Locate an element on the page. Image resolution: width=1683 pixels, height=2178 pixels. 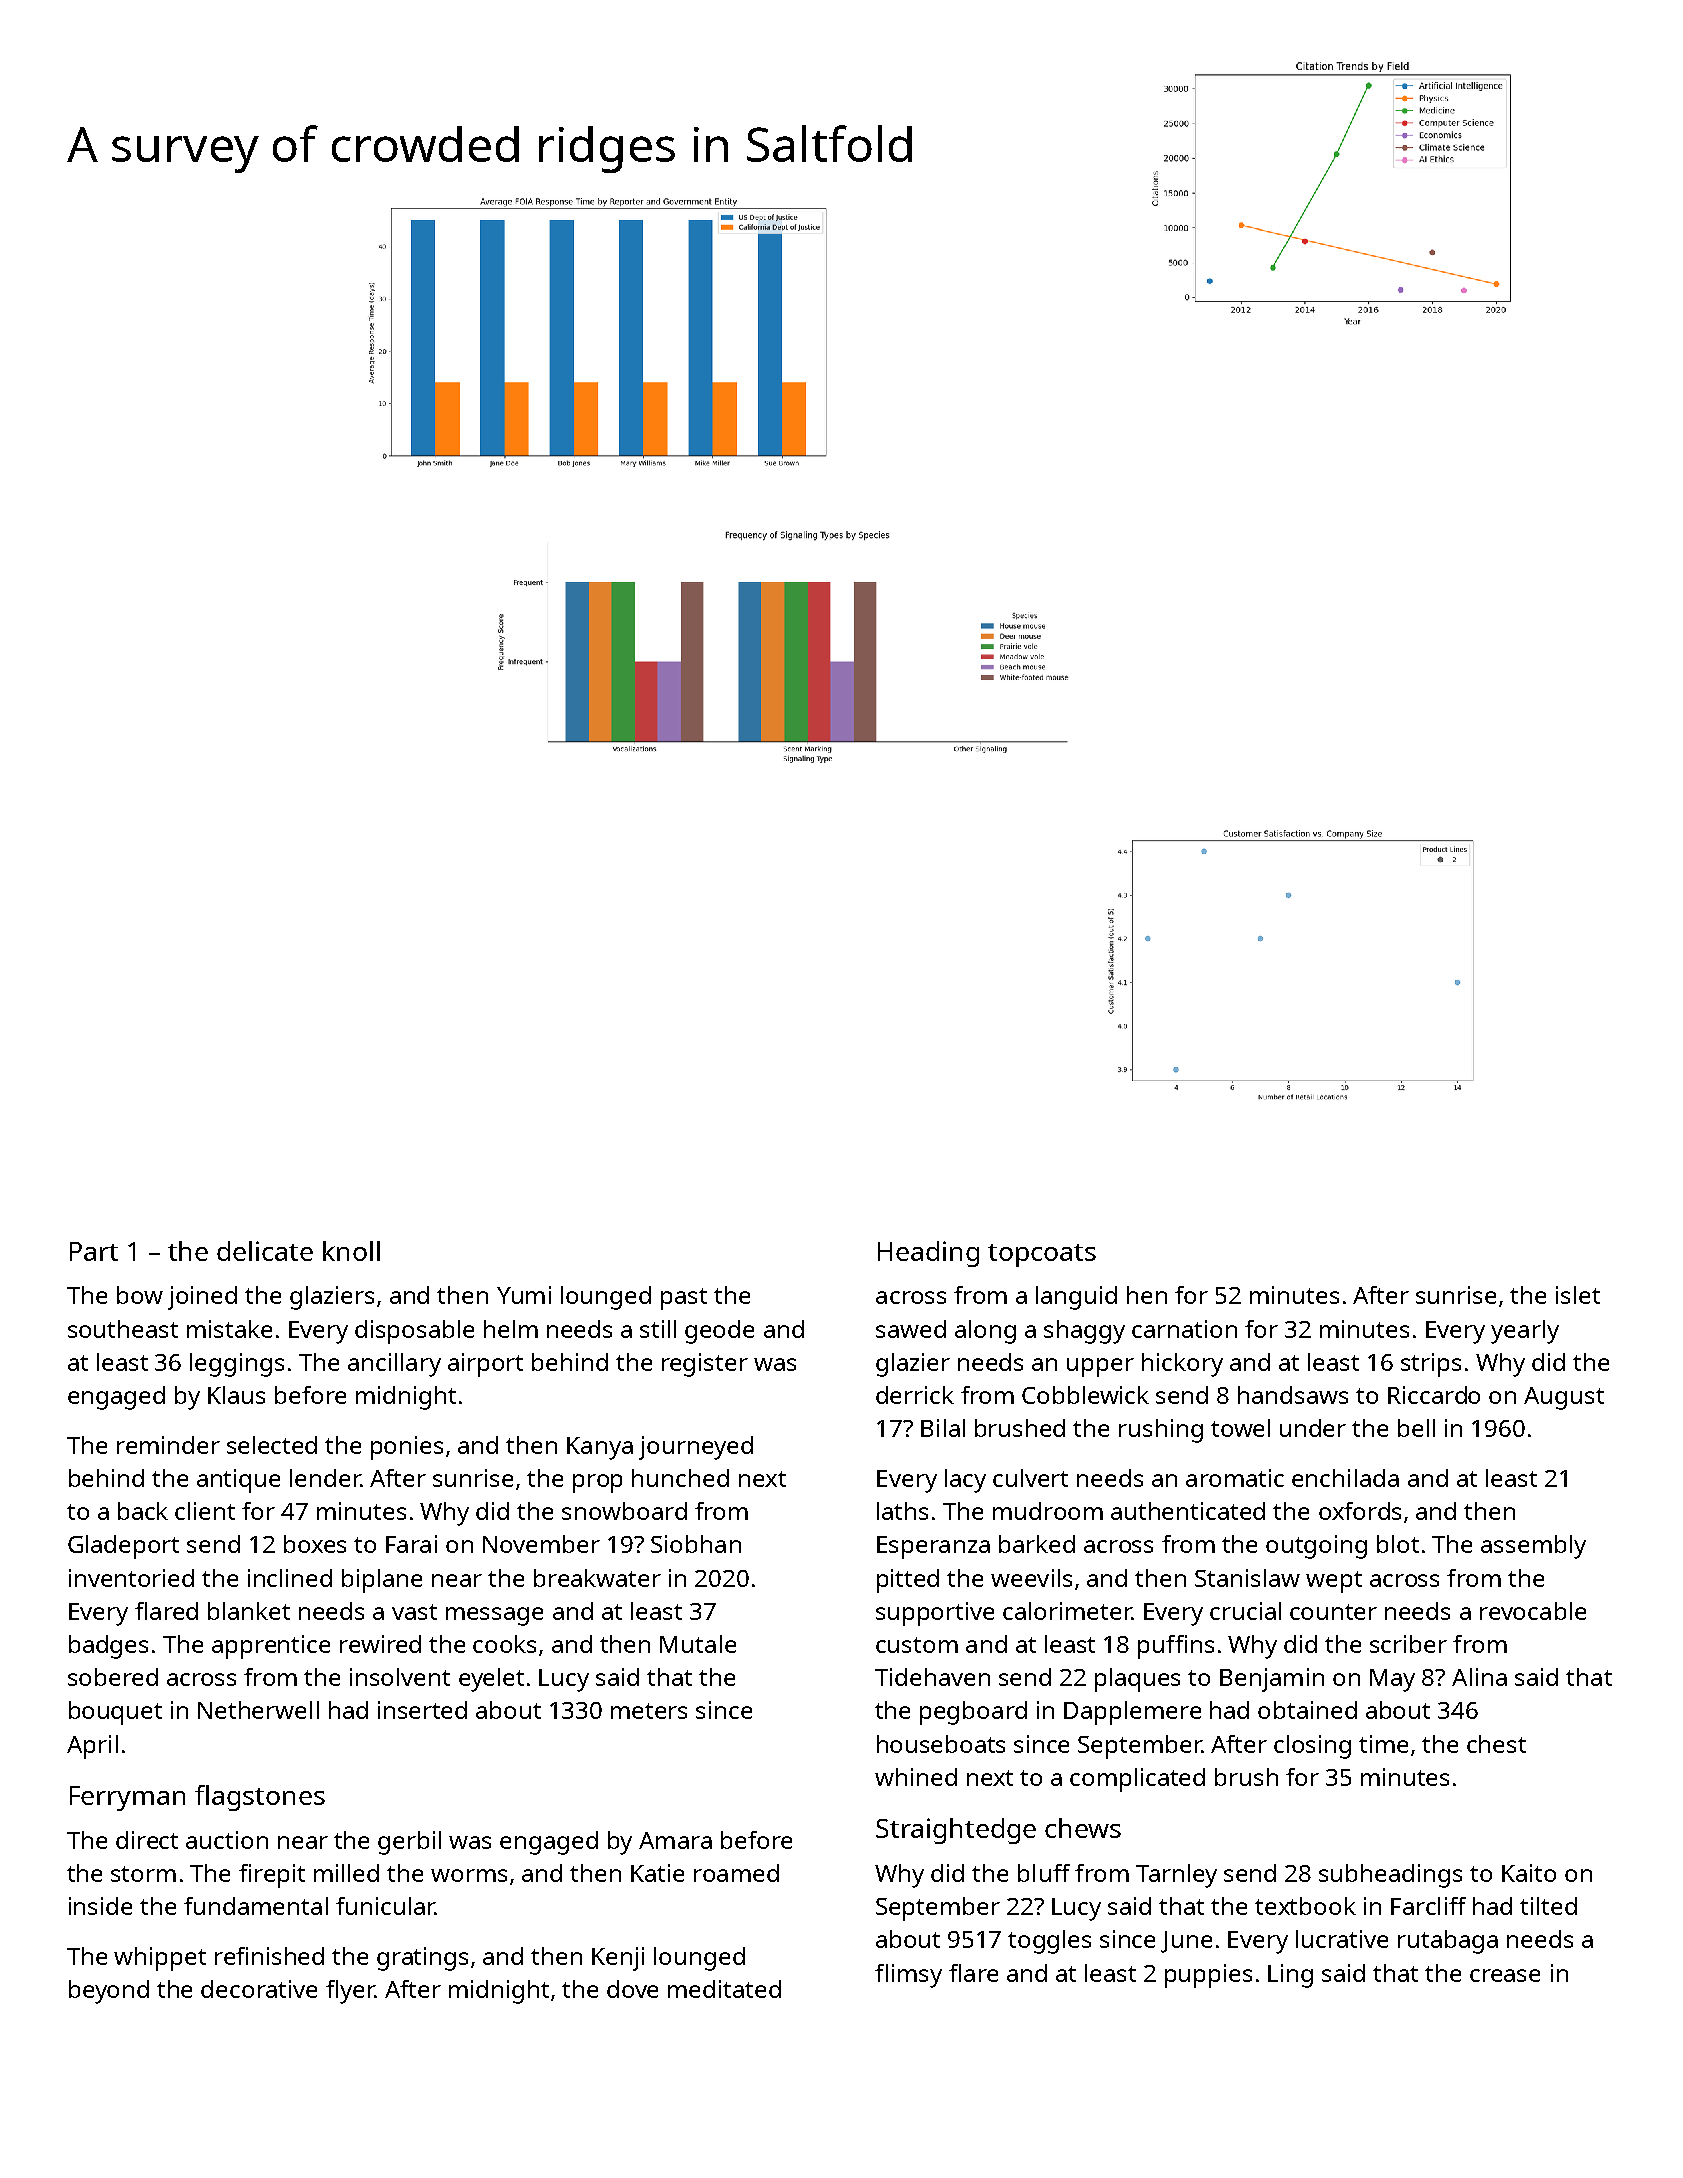
carnation is located at coordinates (1184, 1329).
